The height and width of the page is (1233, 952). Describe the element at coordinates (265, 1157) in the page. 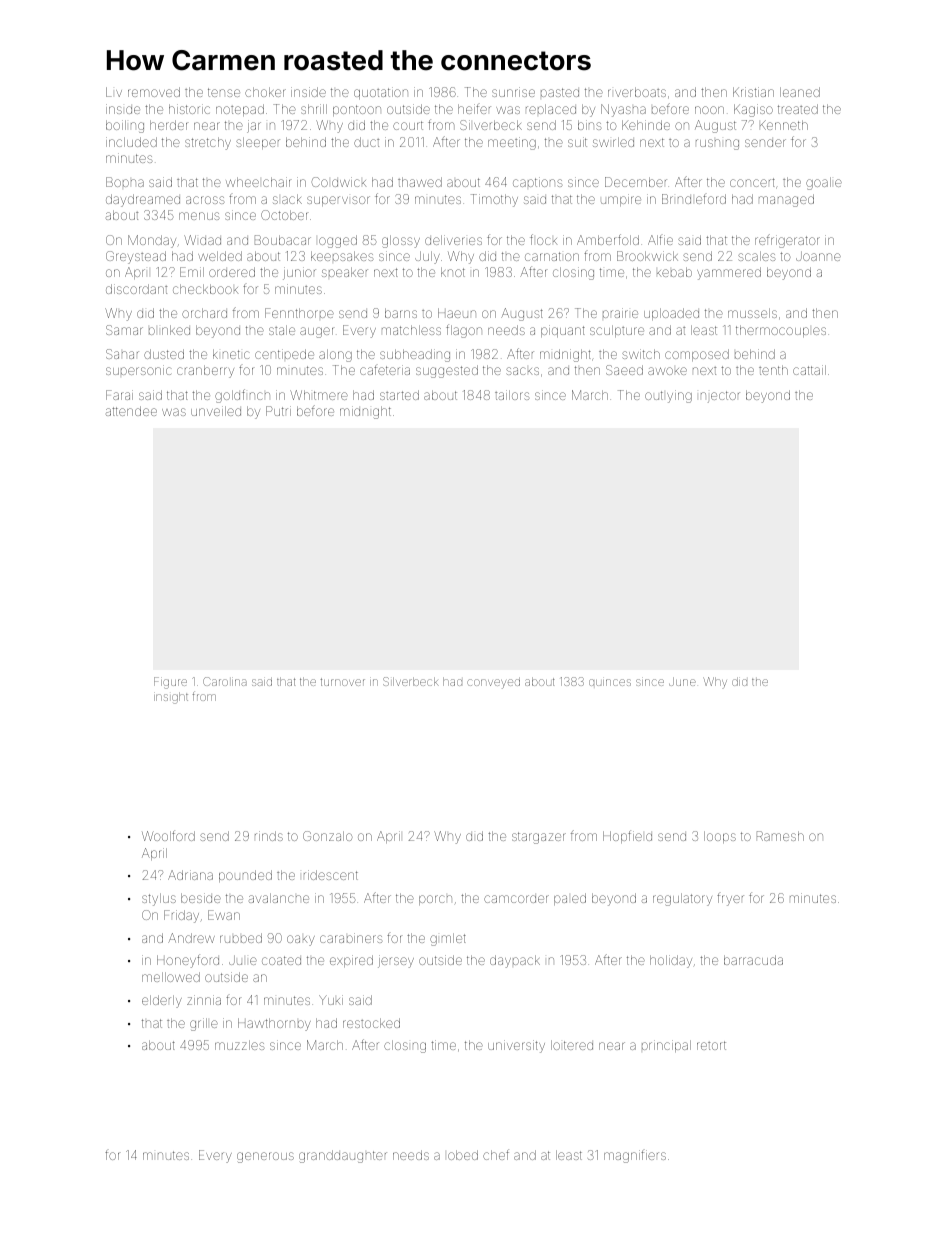

I see `generous` at that location.
